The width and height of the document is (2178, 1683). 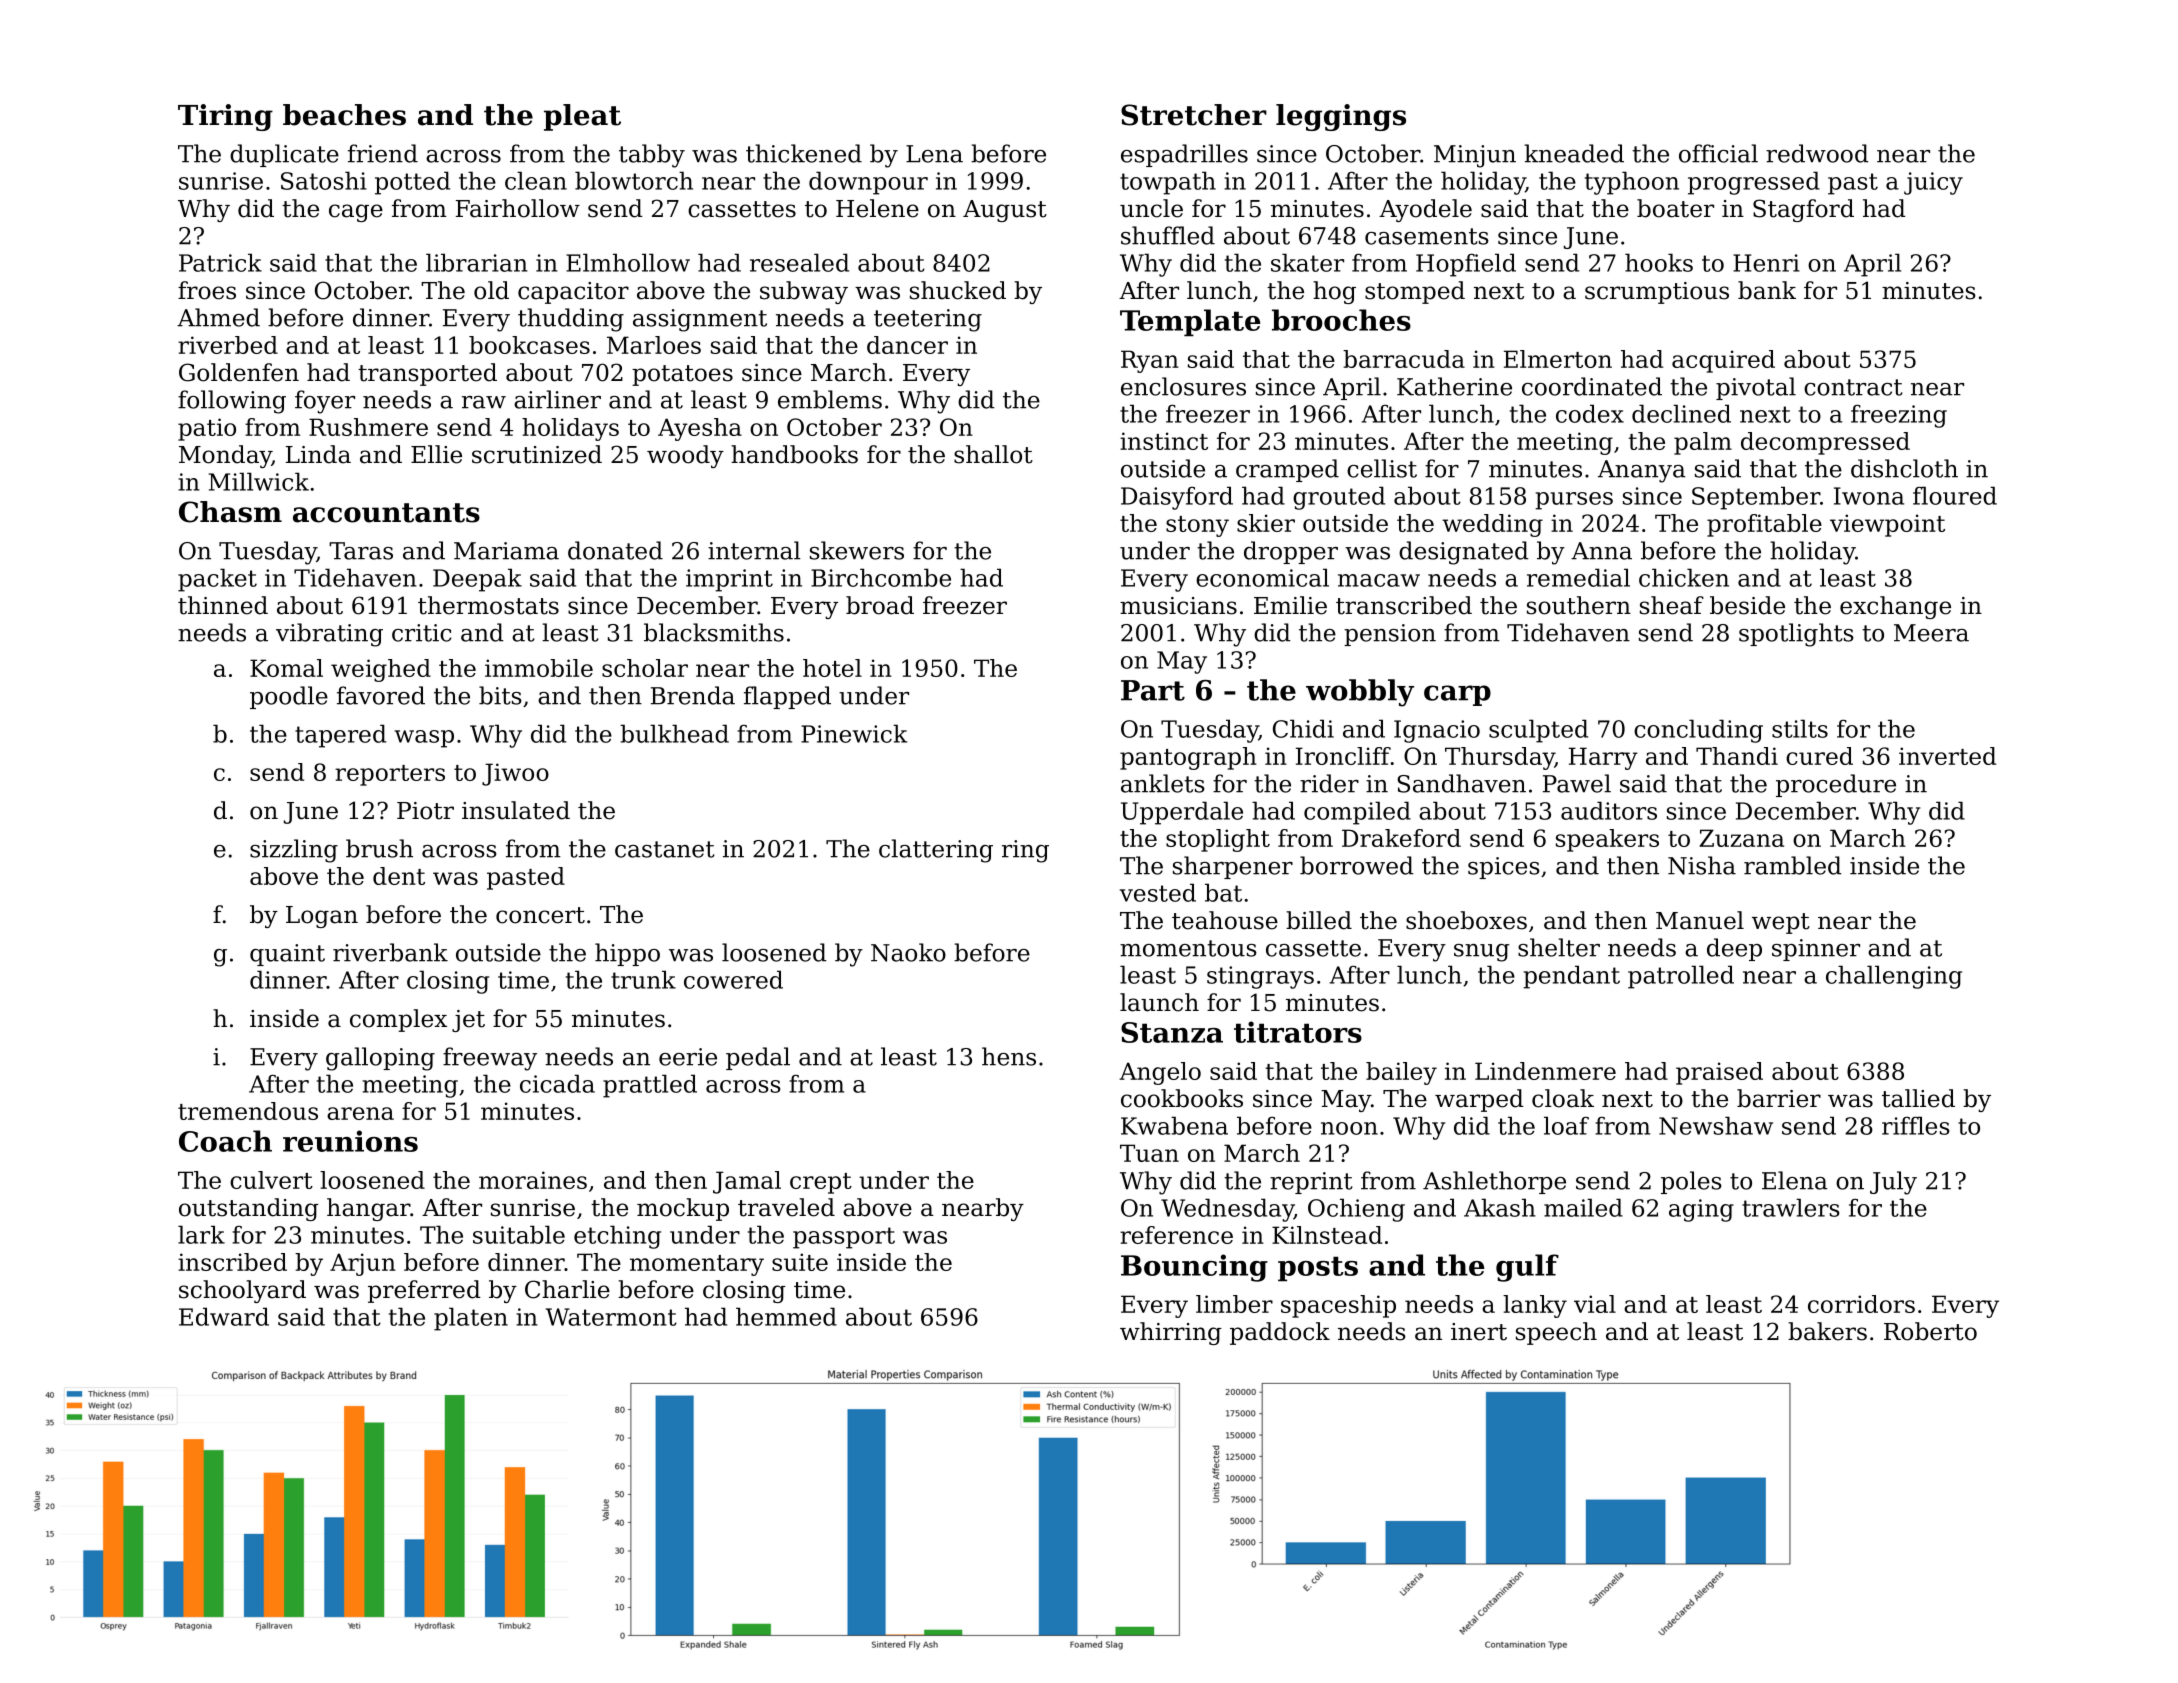 What do you see at coordinates (1481, 953) in the document?
I see `snug` at bounding box center [1481, 953].
